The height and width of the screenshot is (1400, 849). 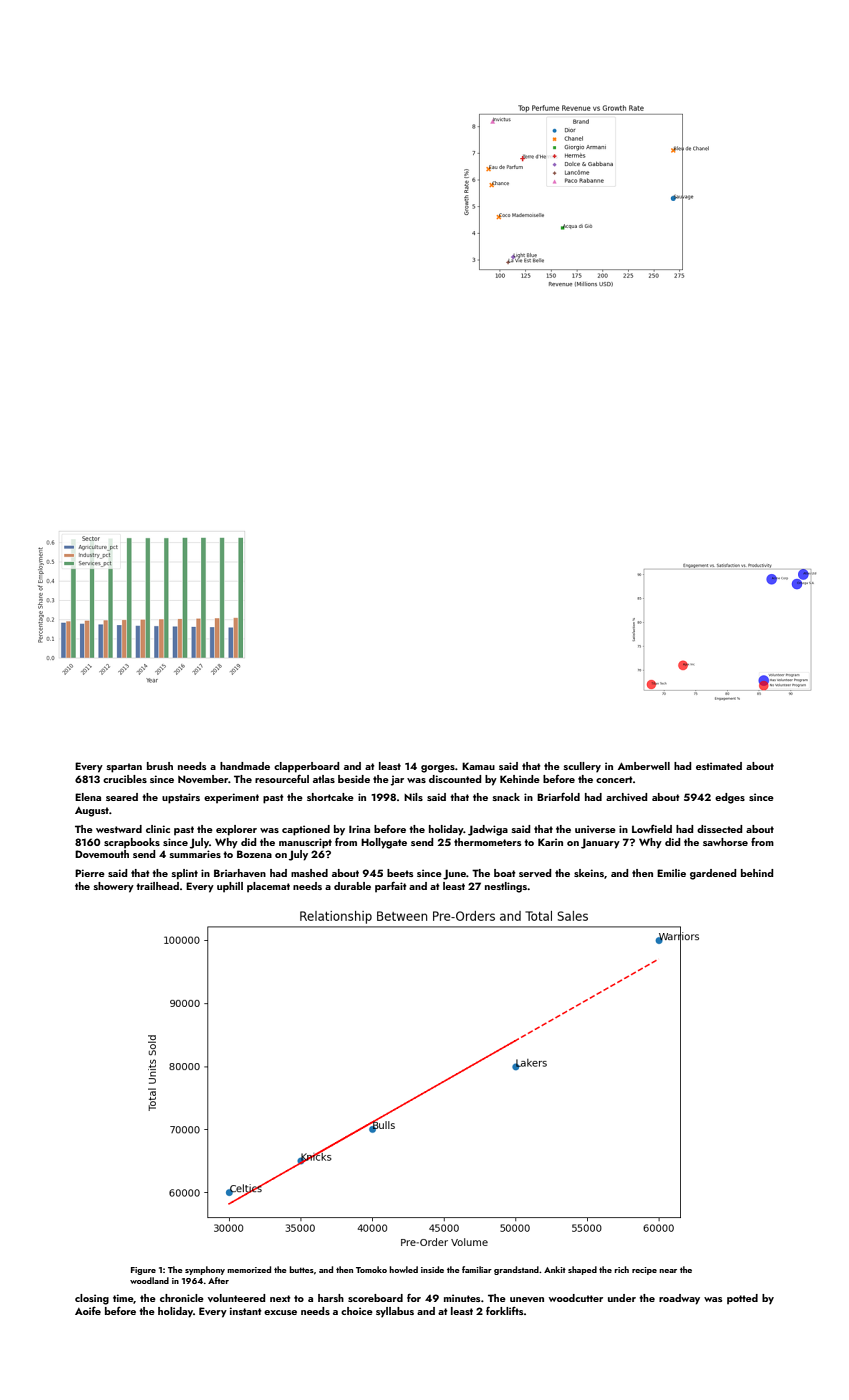 I want to click on instant, so click(x=246, y=1311).
